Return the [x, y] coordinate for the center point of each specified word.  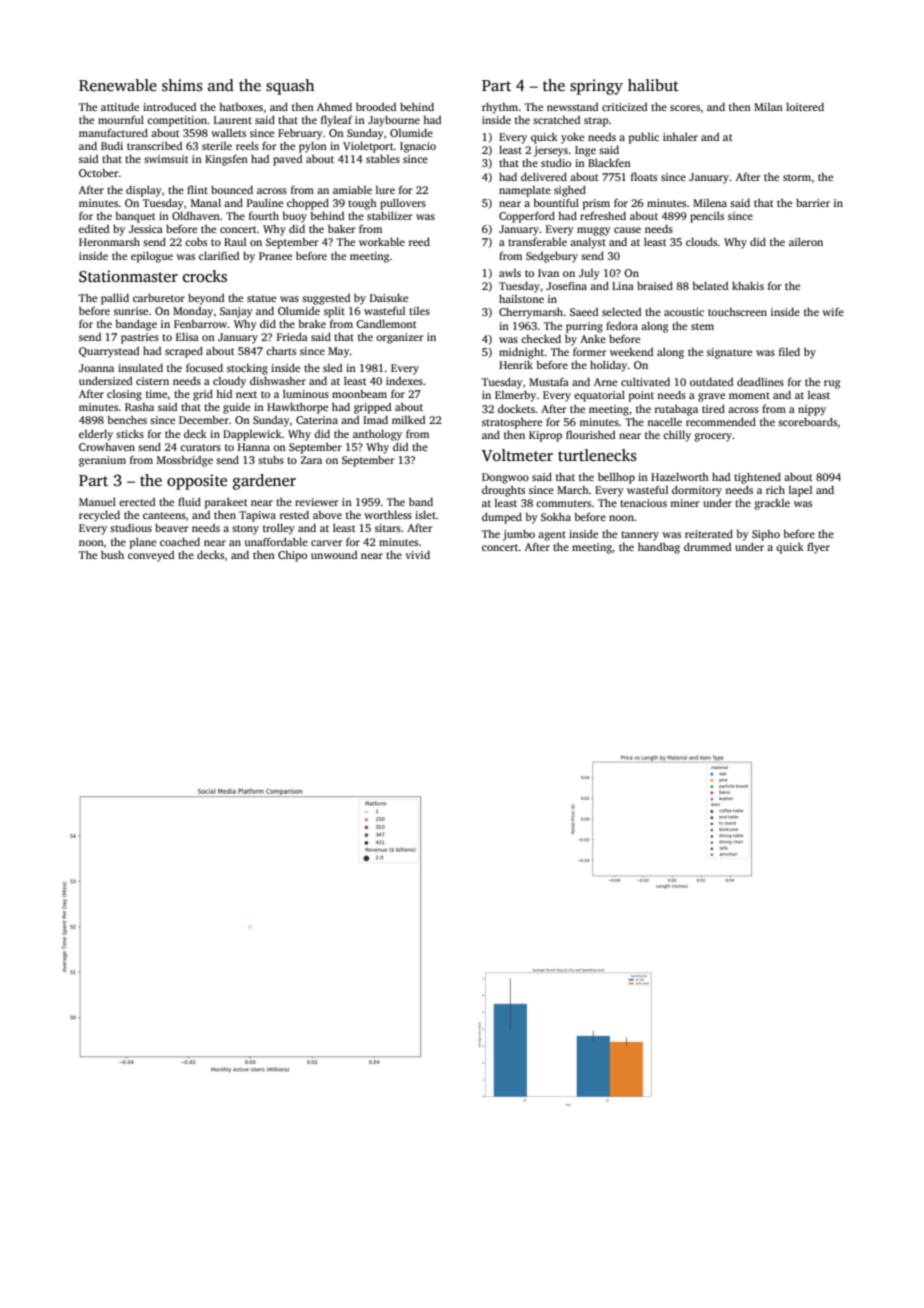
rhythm [500, 108]
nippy [812, 410]
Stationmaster [128, 276]
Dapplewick [252, 435]
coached [180, 541]
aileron [806, 241]
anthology [377, 435]
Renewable [118, 85]
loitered [805, 106]
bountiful [556, 202]
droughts [503, 491]
